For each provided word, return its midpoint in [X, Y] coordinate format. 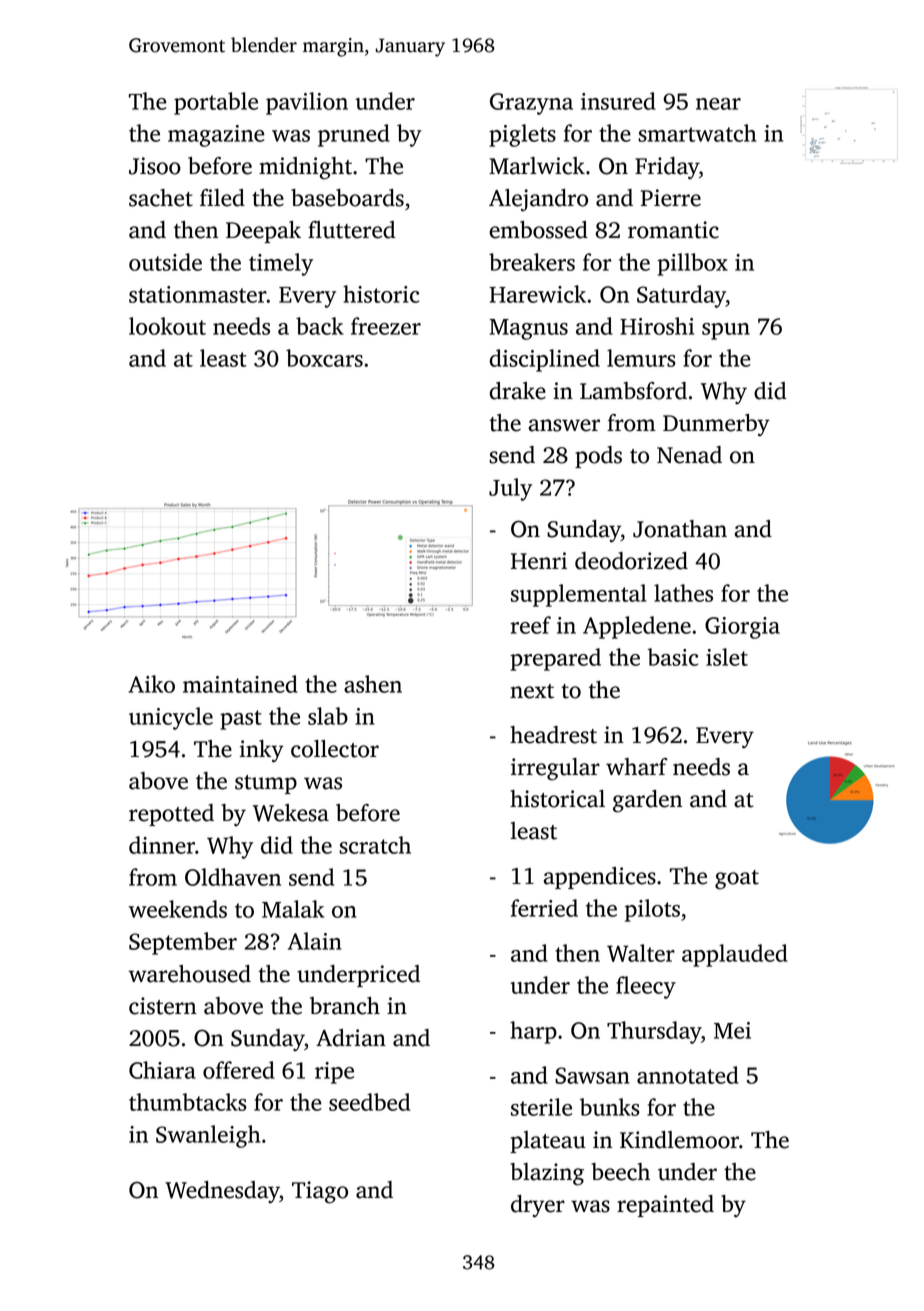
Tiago [320, 1192]
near [718, 104]
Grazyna [531, 104]
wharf [637, 767]
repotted [171, 815]
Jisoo [155, 166]
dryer [538, 1206]
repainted [665, 1206]
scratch [375, 845]
